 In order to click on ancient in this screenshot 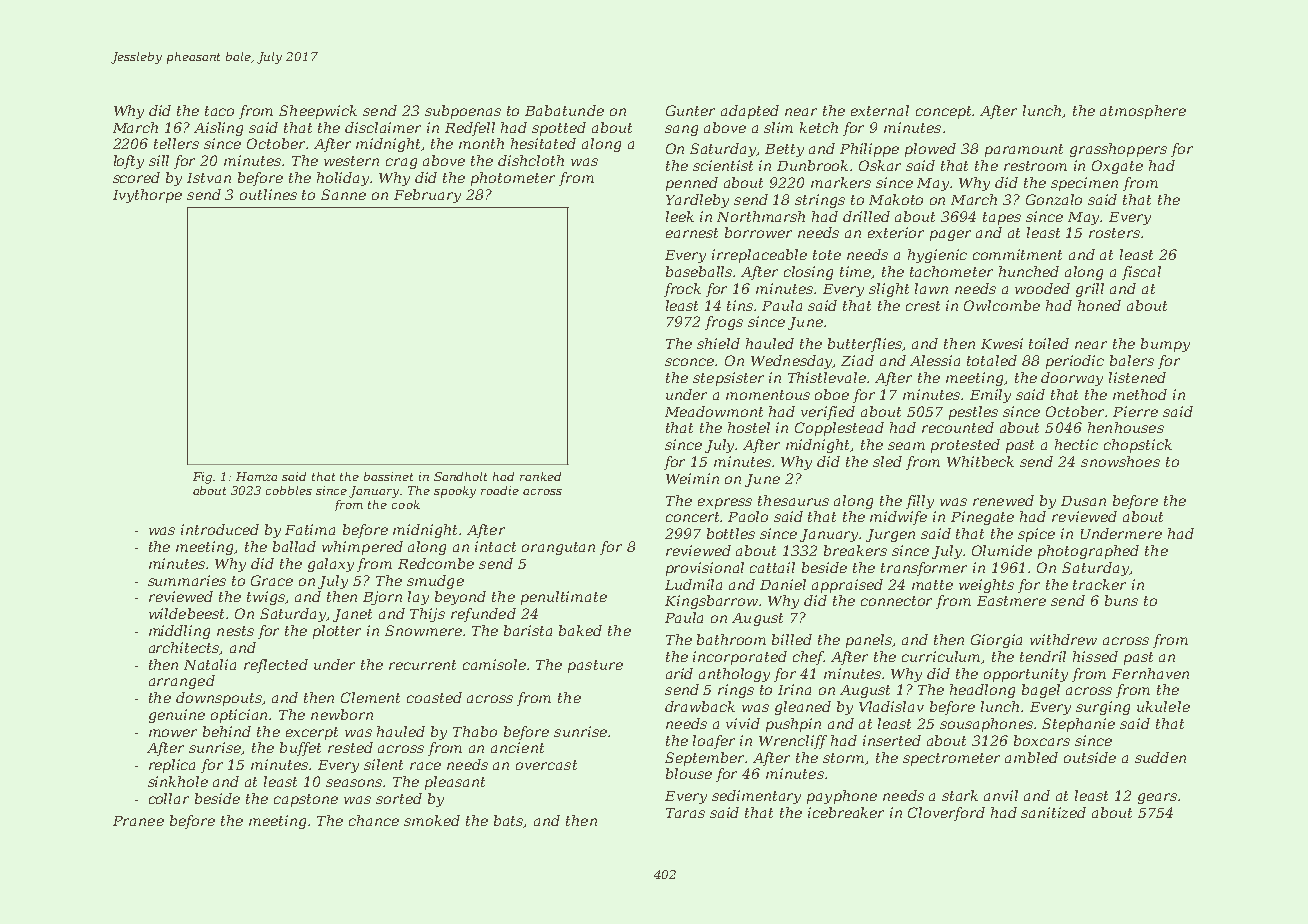, I will do `click(517, 747)`.
